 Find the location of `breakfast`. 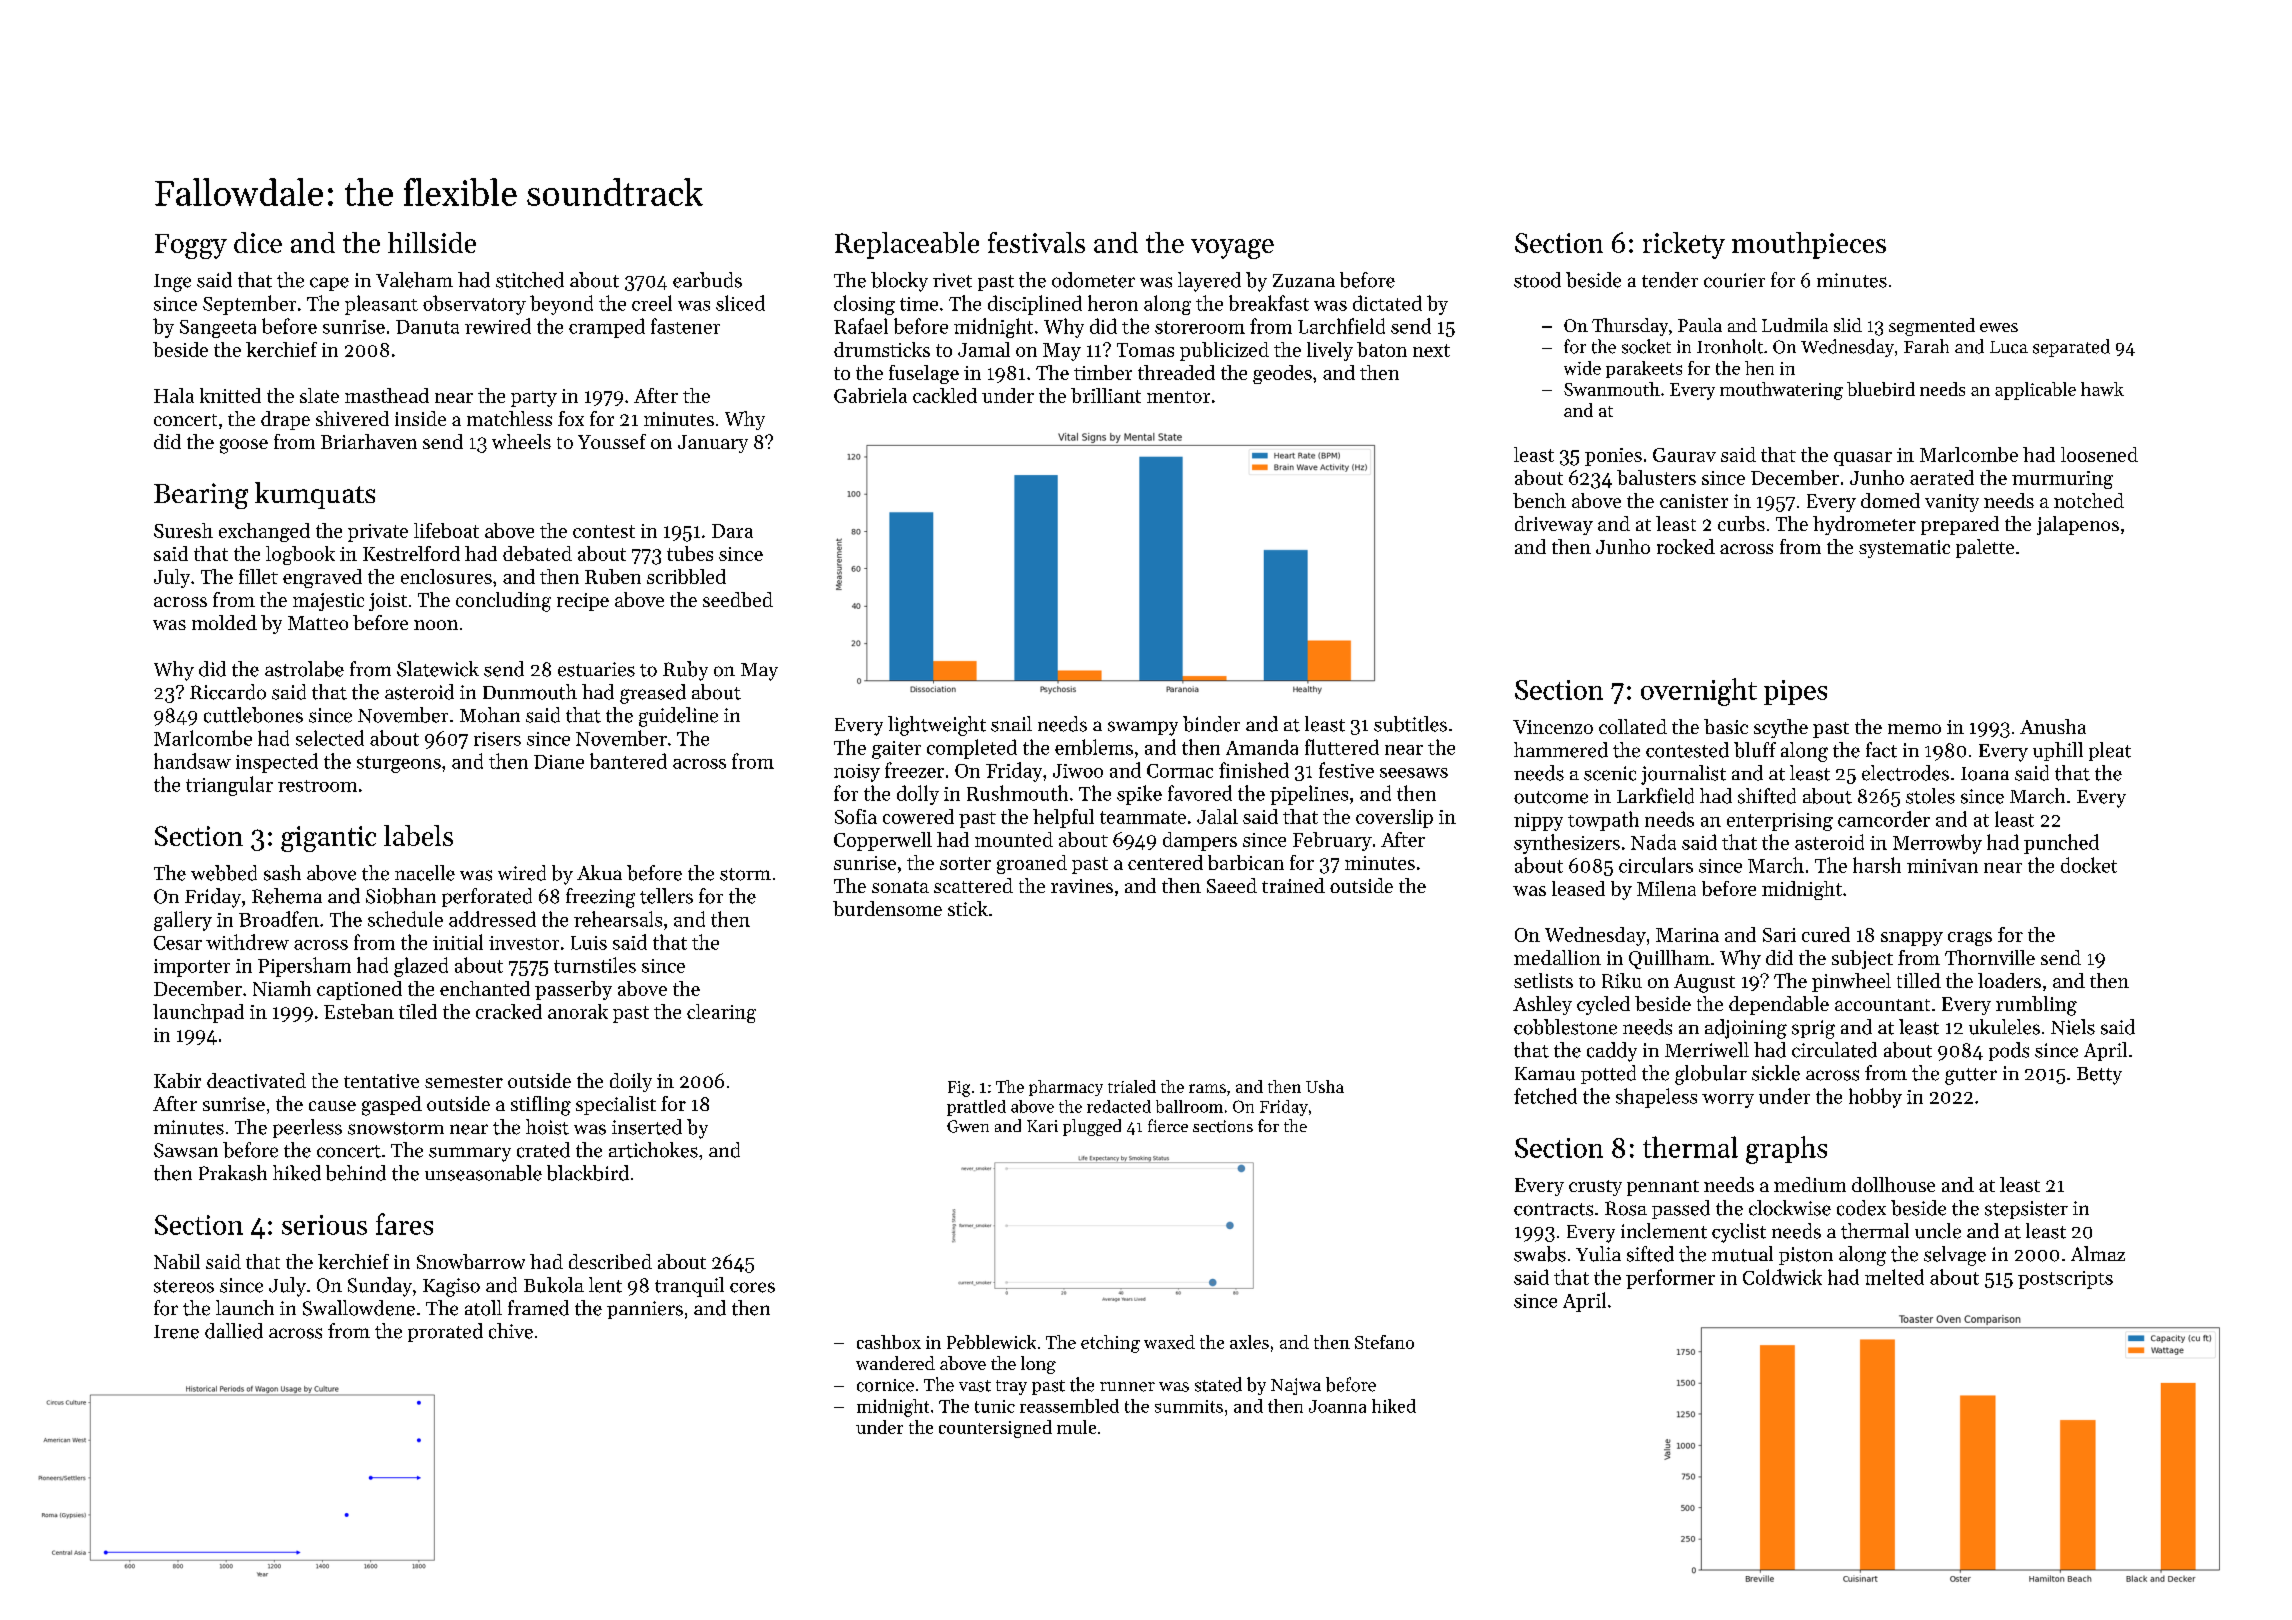

breakfast is located at coordinates (1269, 303).
